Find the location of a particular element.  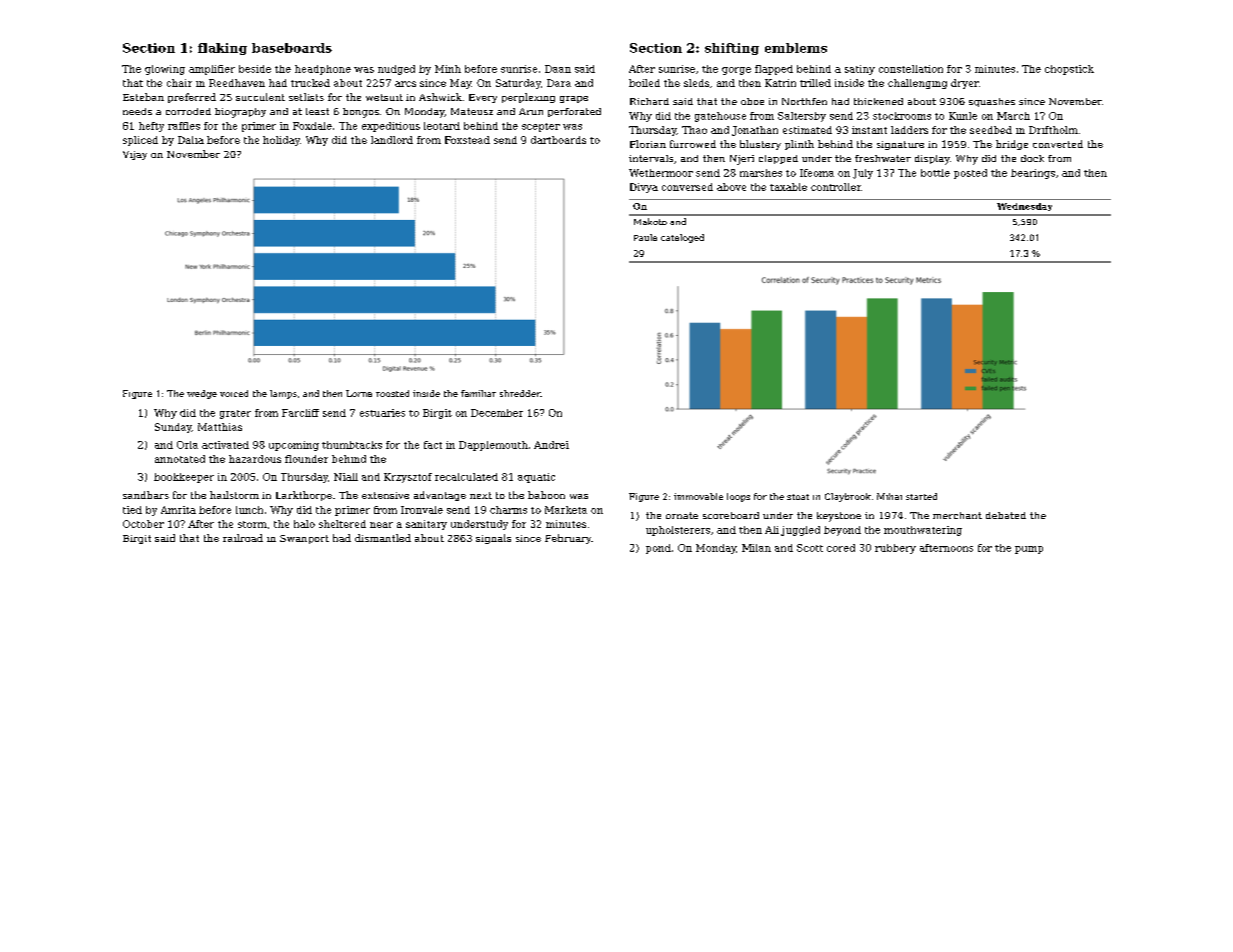

wedge is located at coordinates (202, 394).
